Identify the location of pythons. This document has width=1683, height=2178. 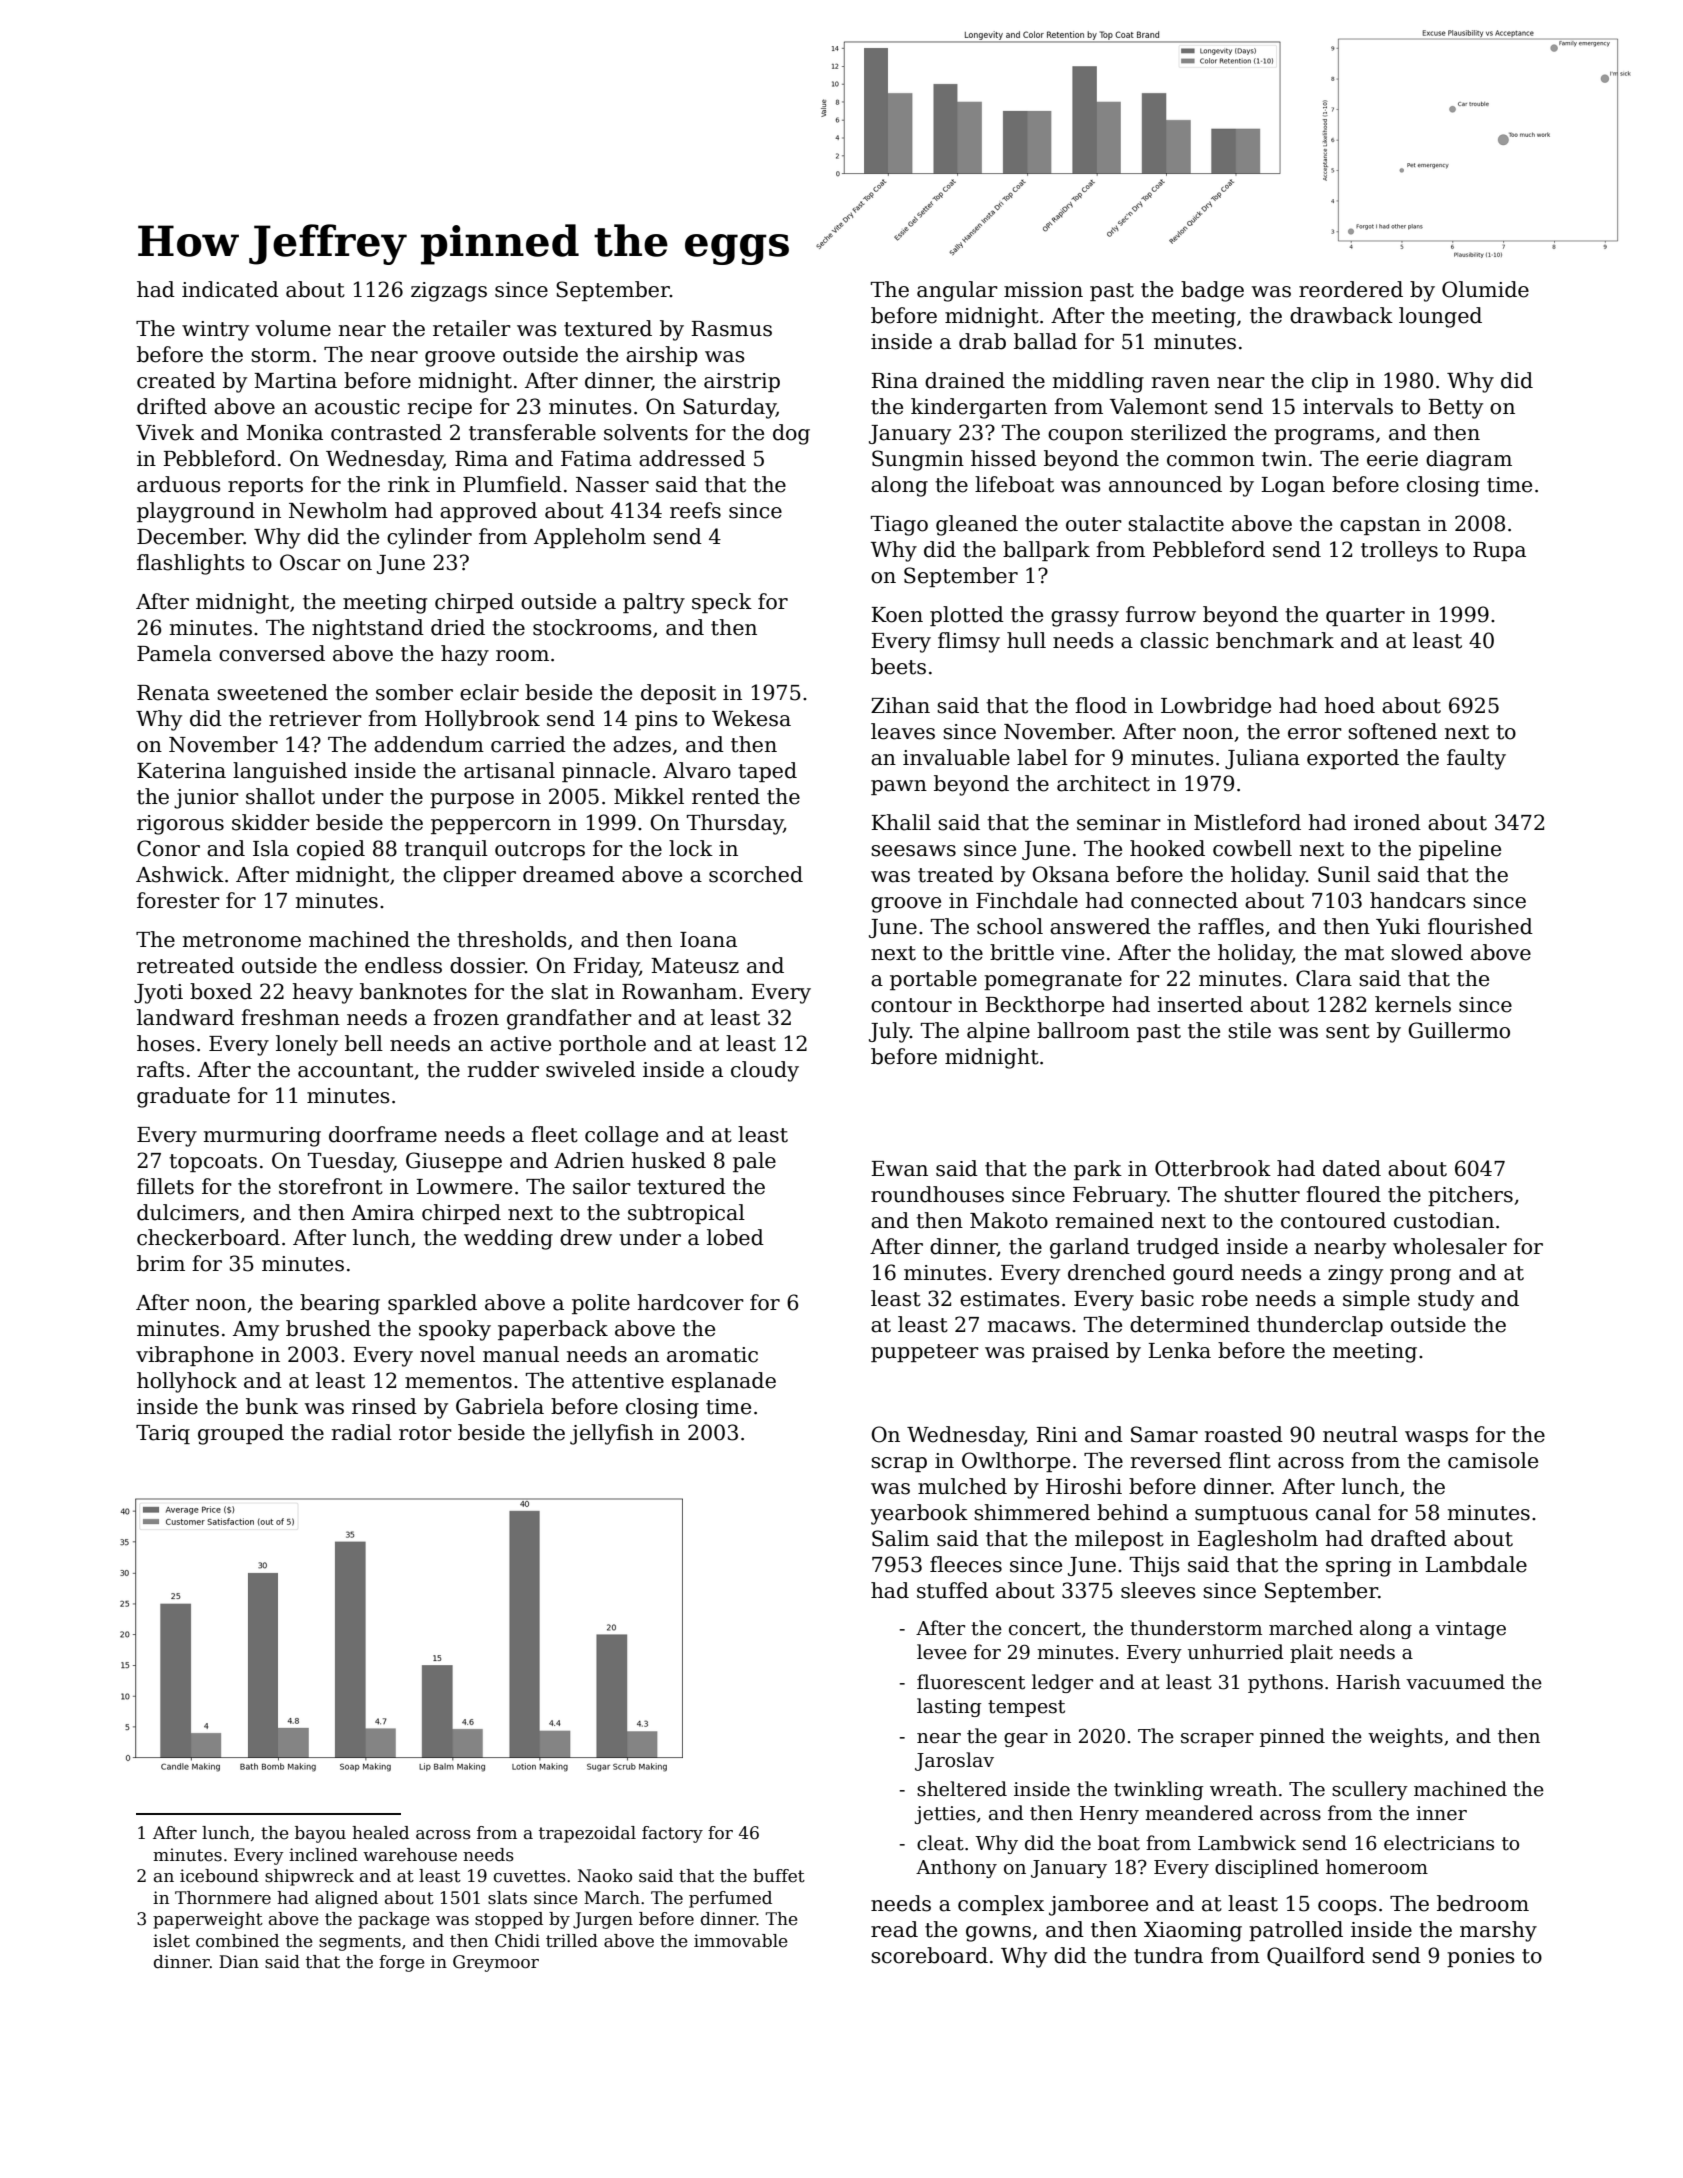
(1285, 1683).
